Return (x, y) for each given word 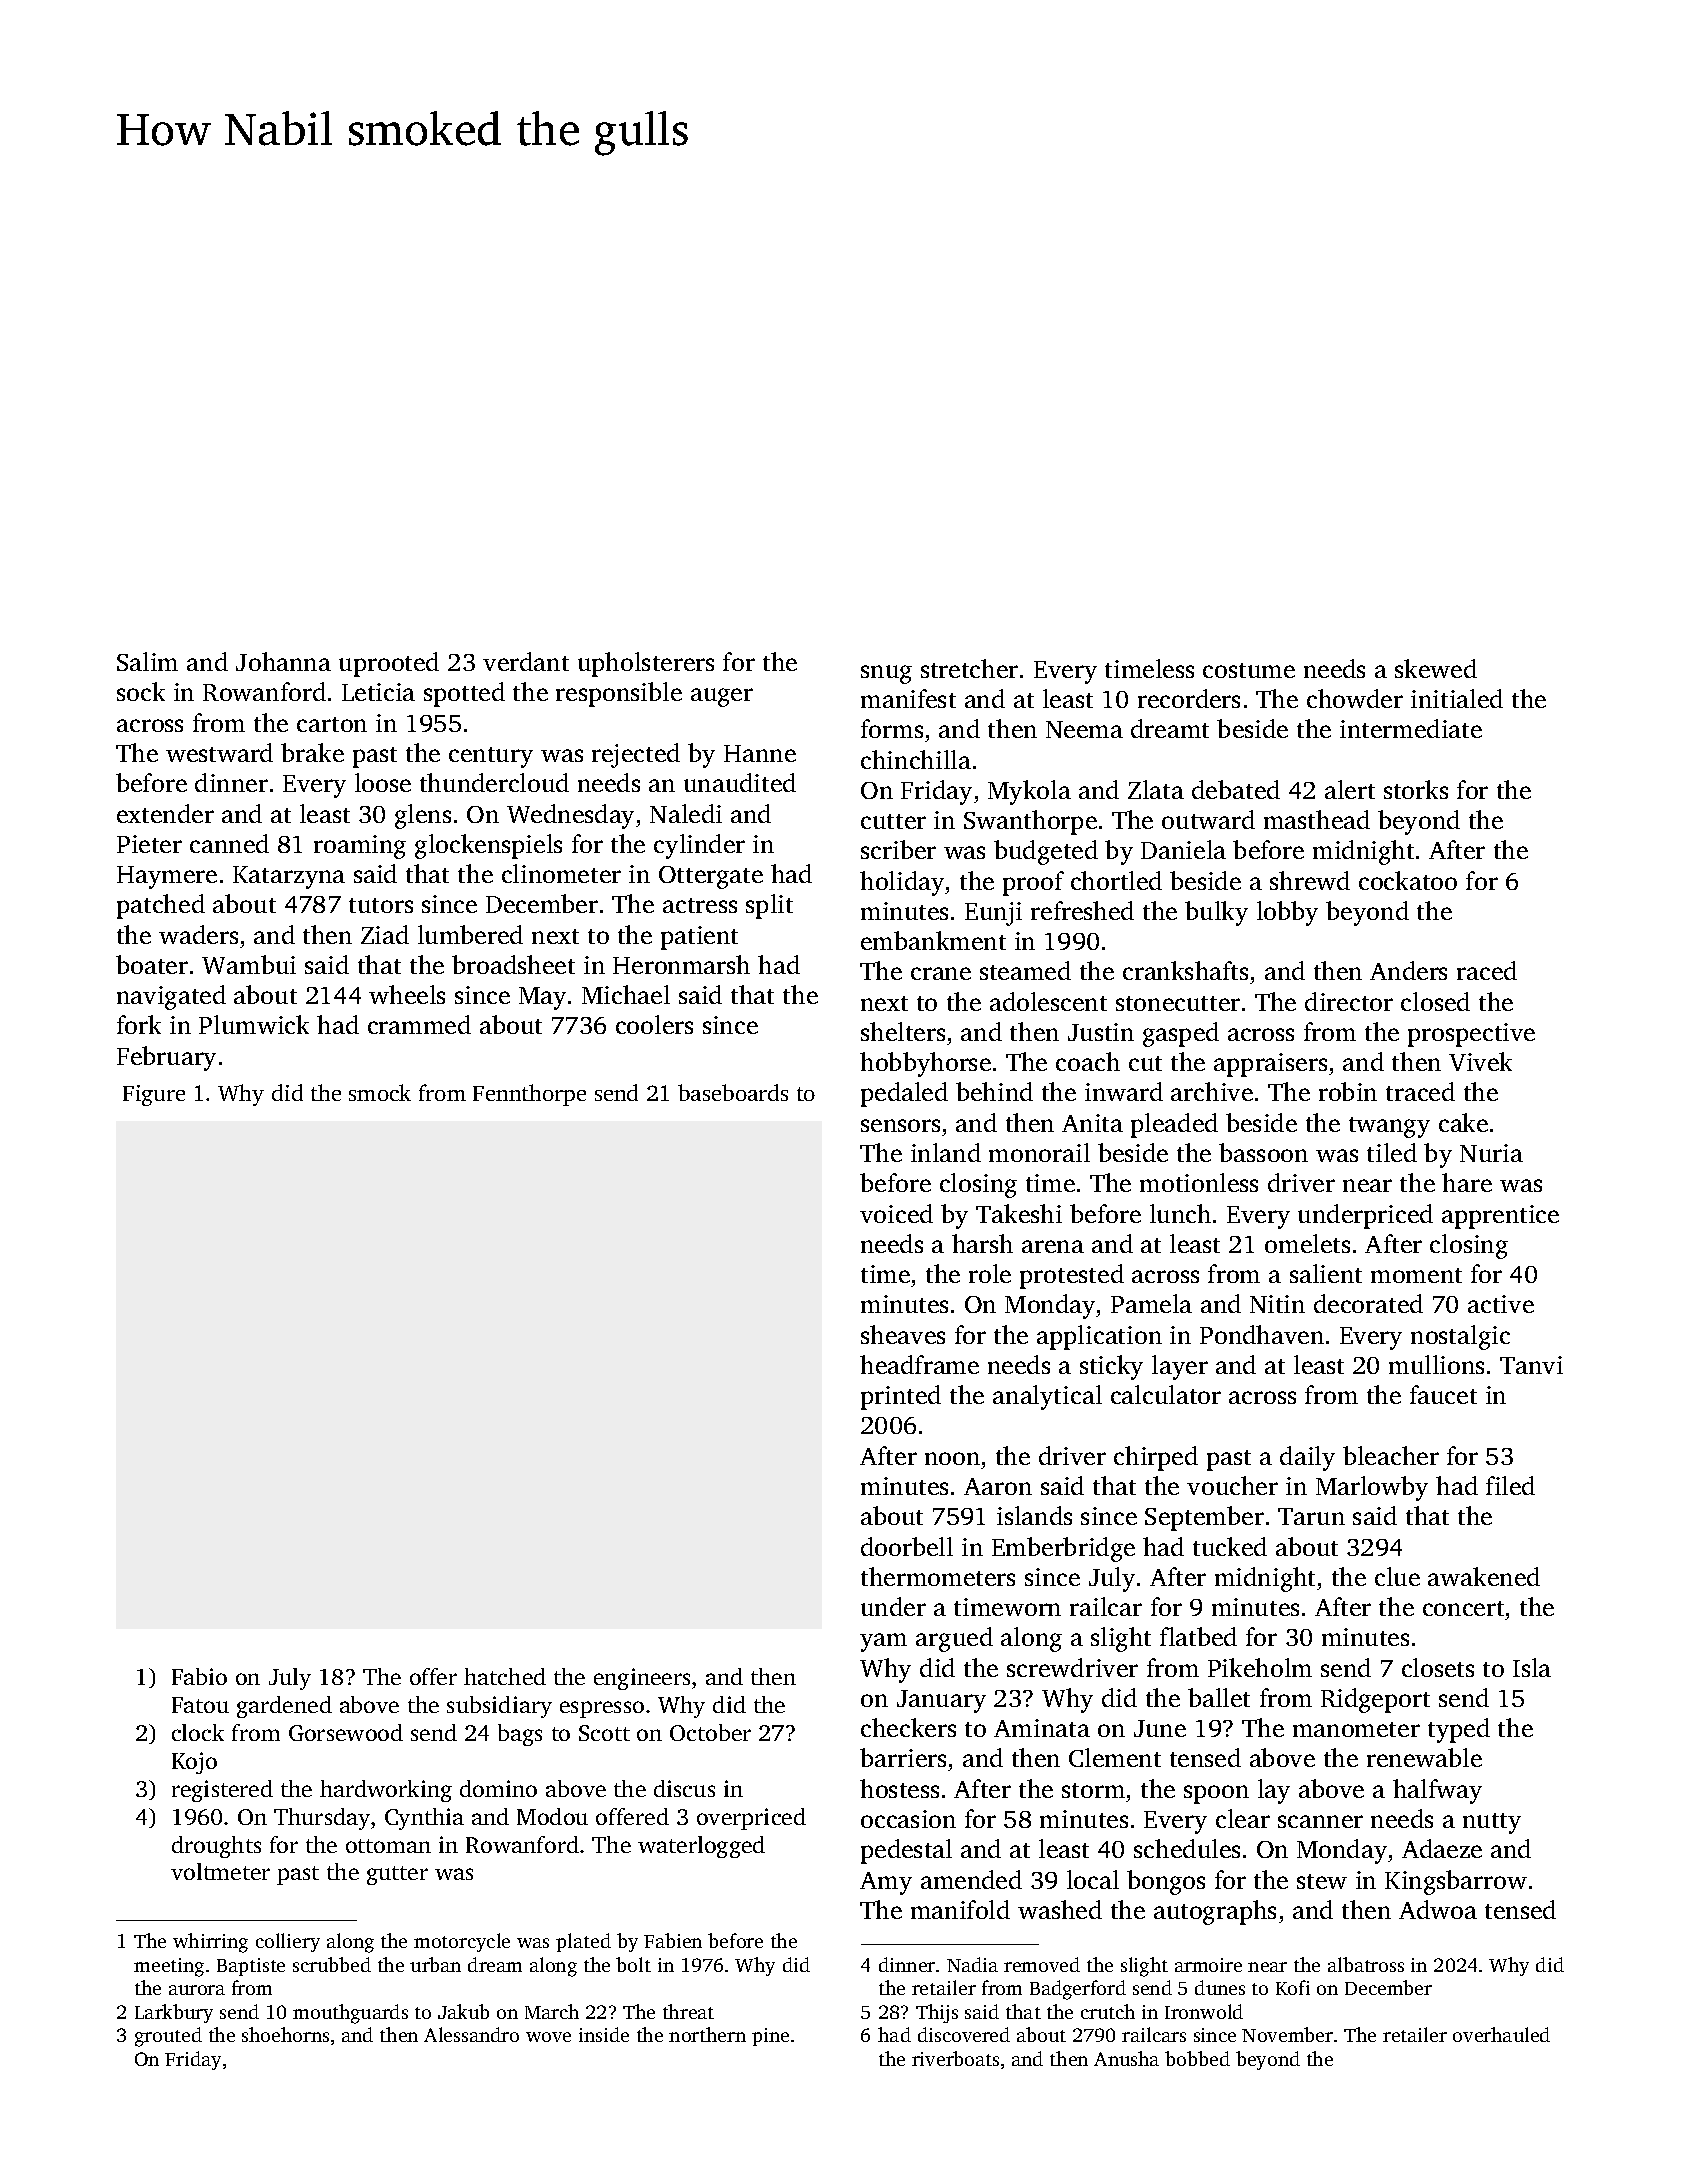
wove (548, 2037)
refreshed (1082, 910)
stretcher (969, 668)
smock (380, 1092)
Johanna (283, 661)
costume (1249, 670)
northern (707, 2034)
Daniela (1183, 849)
